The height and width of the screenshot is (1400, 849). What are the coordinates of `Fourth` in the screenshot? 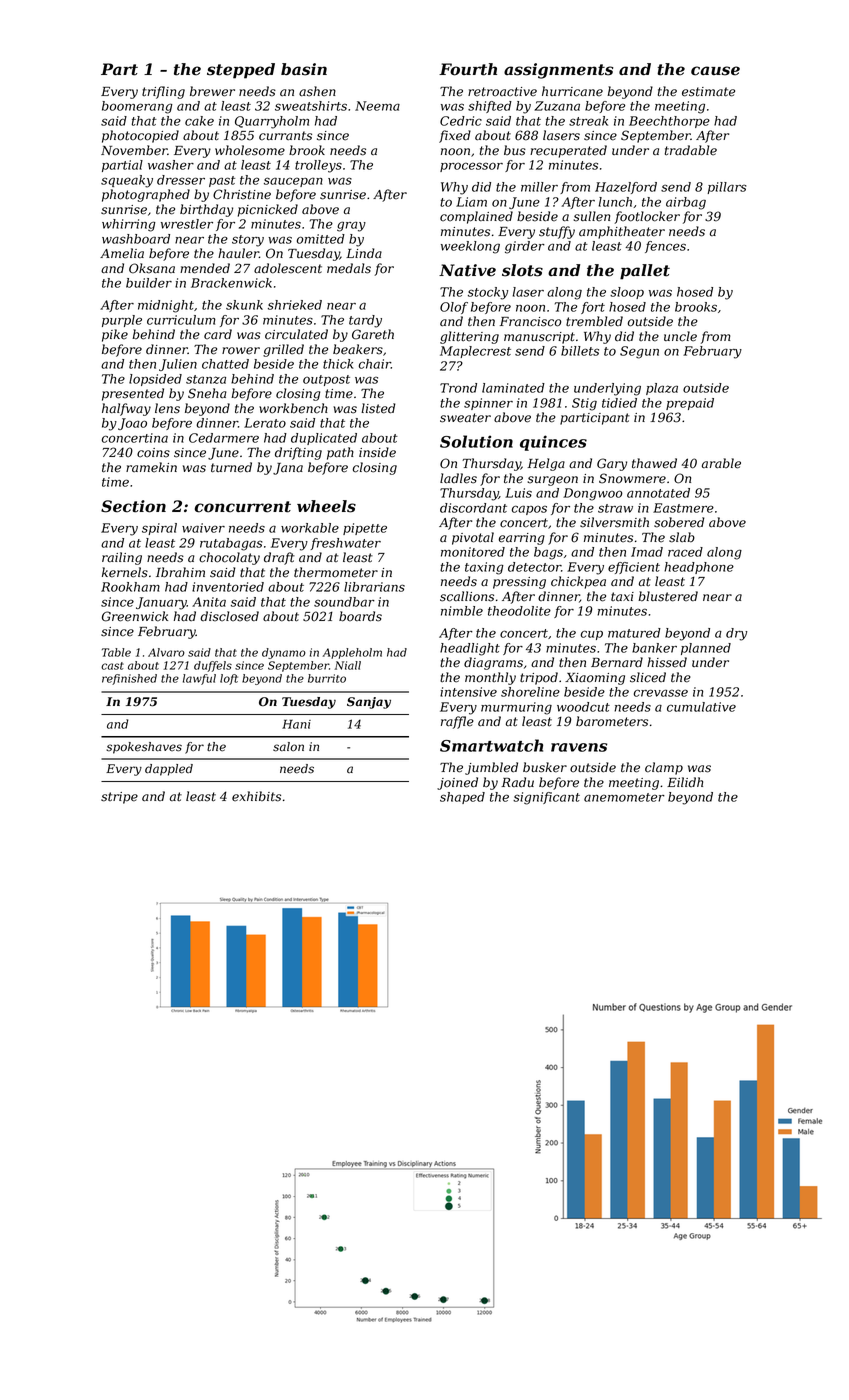 It's located at (468, 69).
